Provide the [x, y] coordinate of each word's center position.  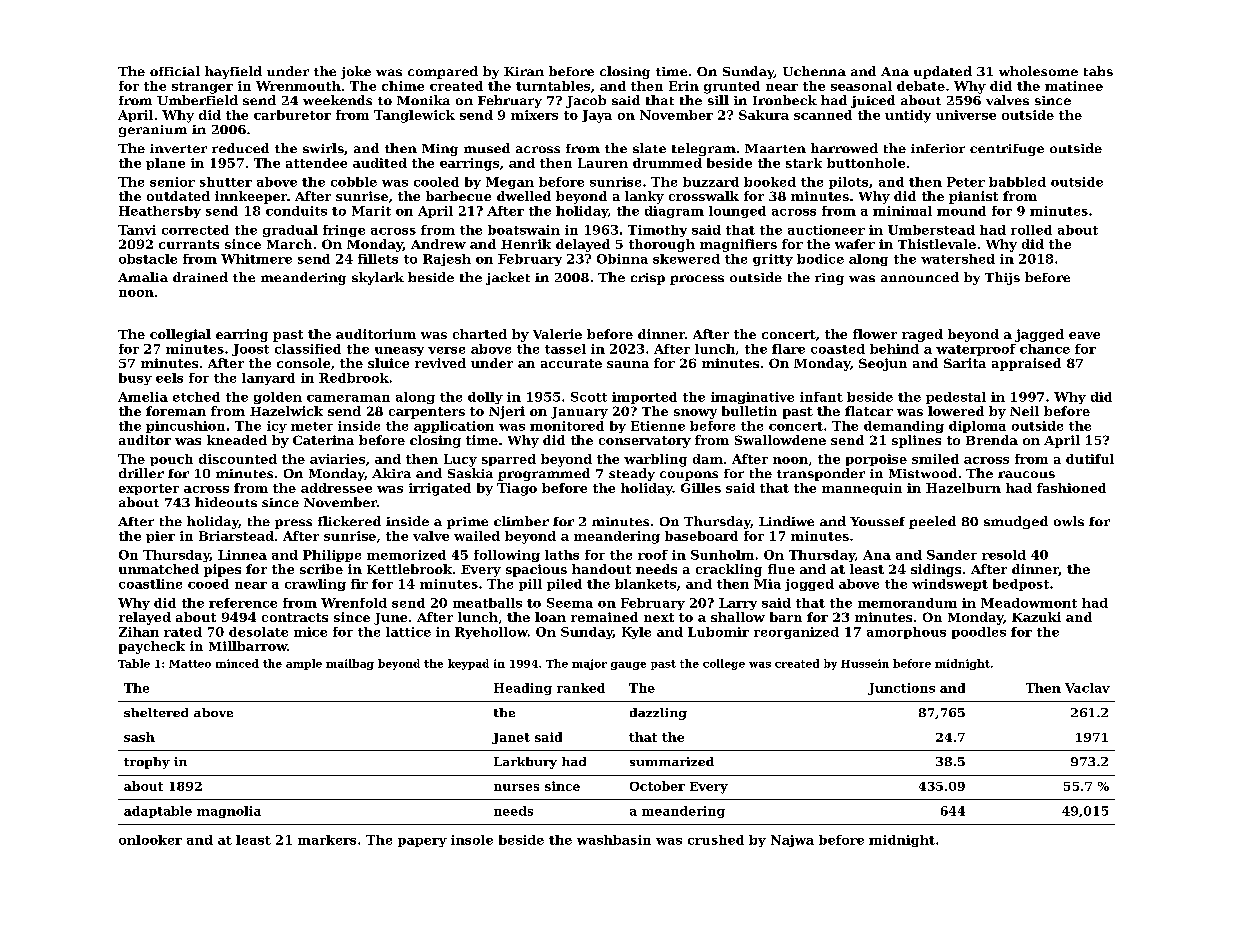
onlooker [150, 840]
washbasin [614, 840]
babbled [1017, 182]
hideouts [226, 502]
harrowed [844, 148]
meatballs [487, 603]
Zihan [139, 632]
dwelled [524, 196]
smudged [1016, 522]
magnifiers [738, 245]
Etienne [658, 426]
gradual [290, 231]
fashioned [1071, 488]
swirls [323, 148]
